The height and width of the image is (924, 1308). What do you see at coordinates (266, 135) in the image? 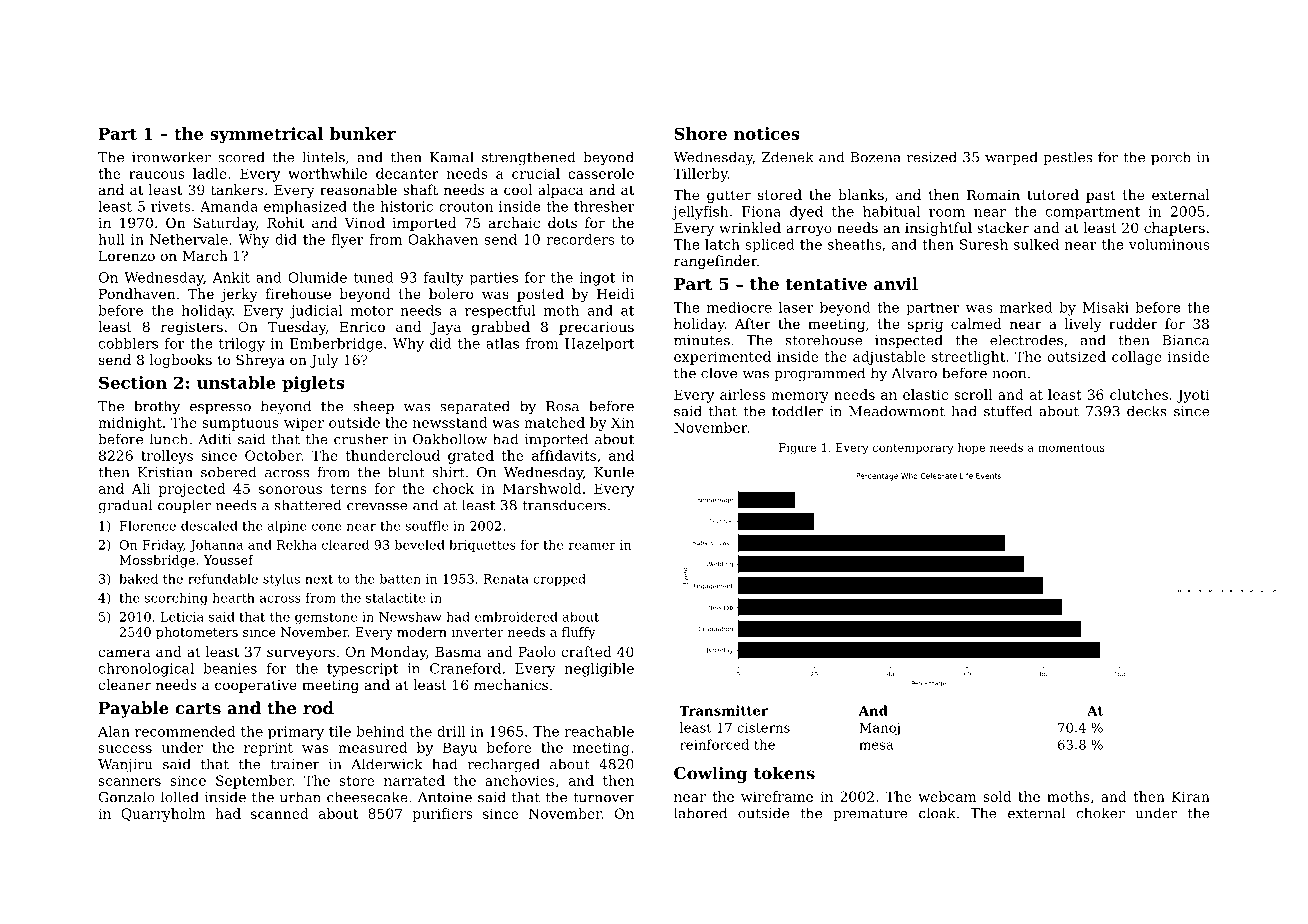
I see `symmetrical` at bounding box center [266, 135].
